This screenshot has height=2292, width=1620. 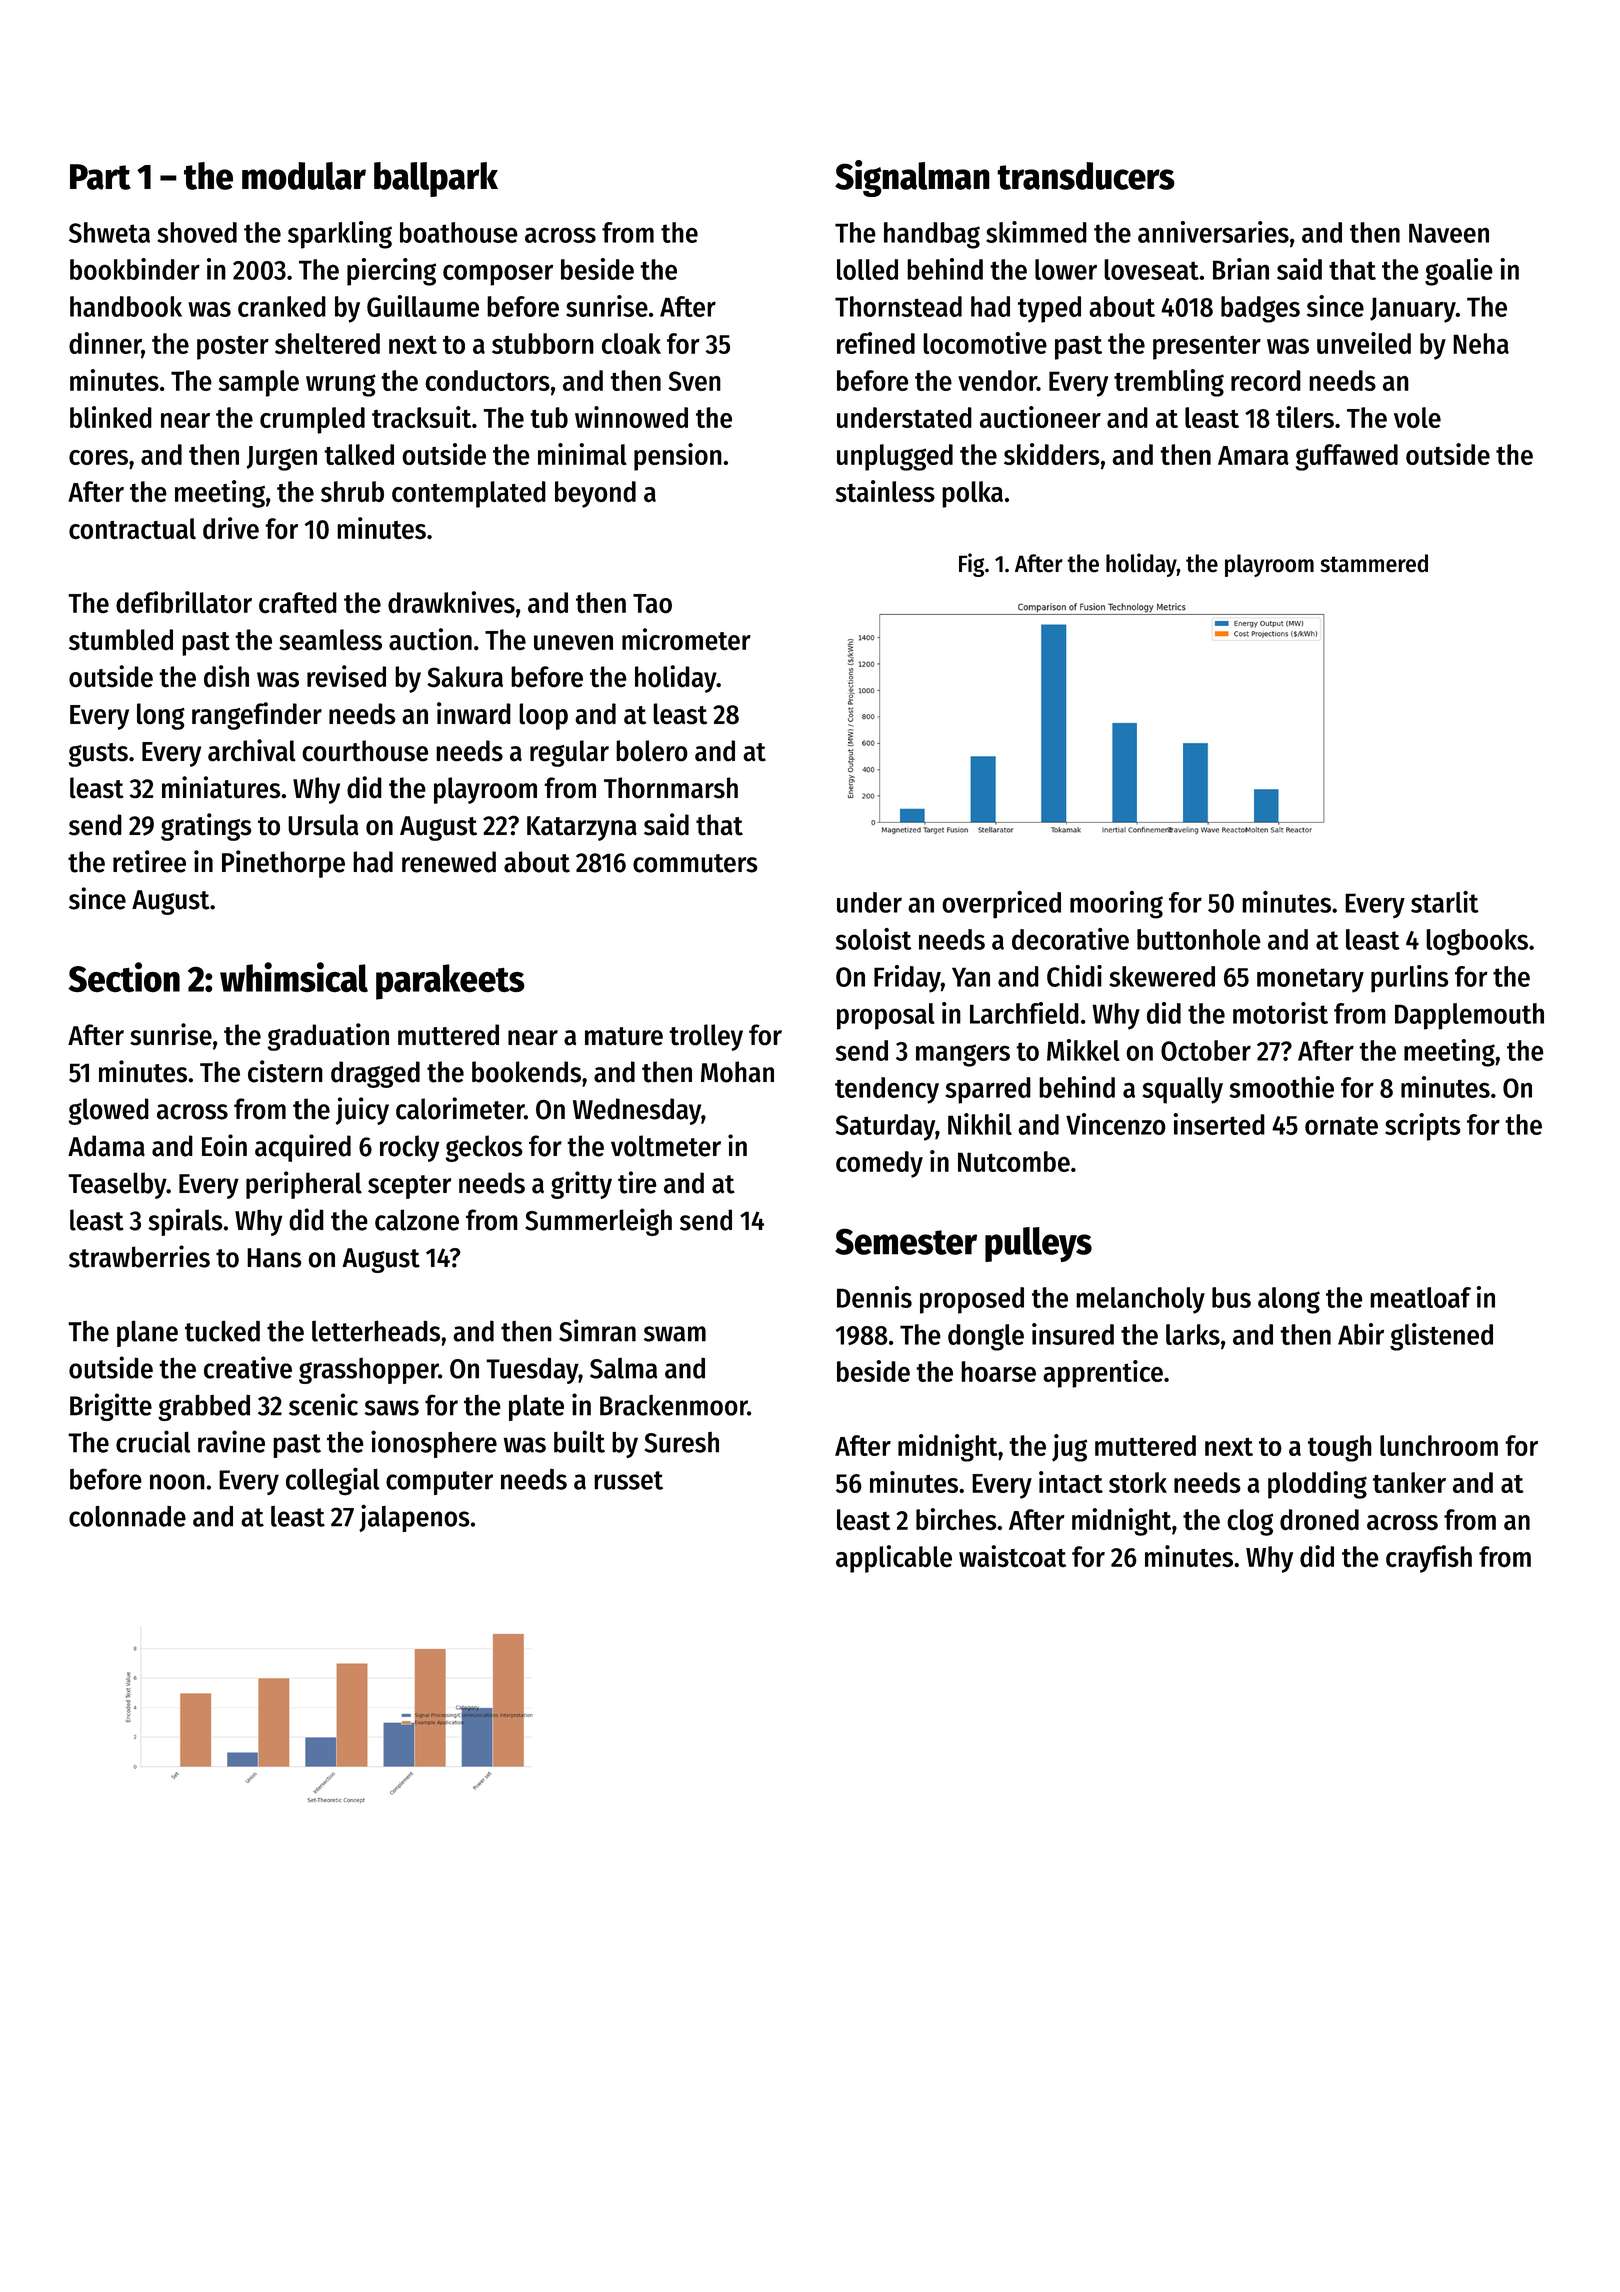 I want to click on conductors, so click(x=487, y=380).
